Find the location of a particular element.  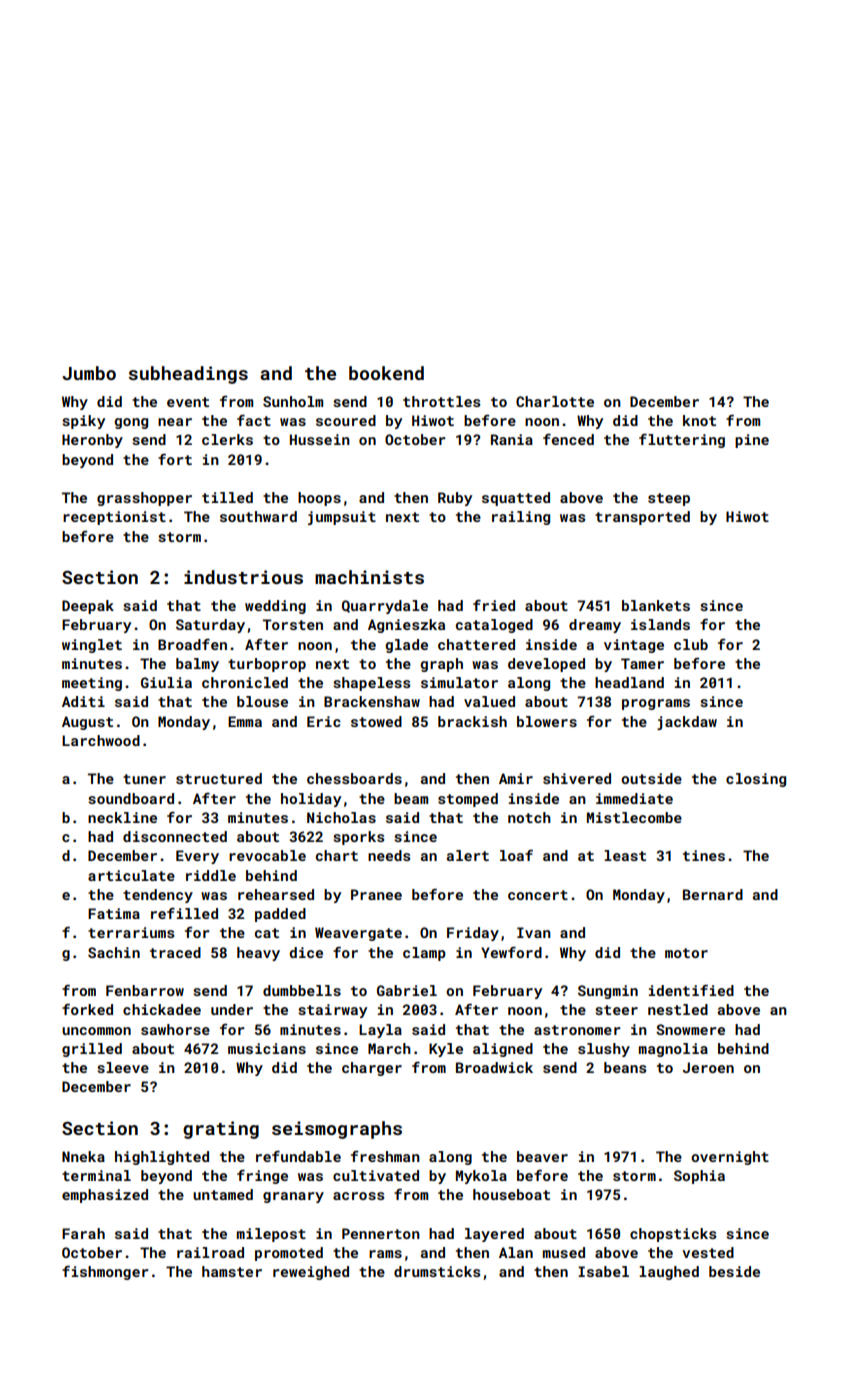

sawhorse is located at coordinates (175, 1029).
